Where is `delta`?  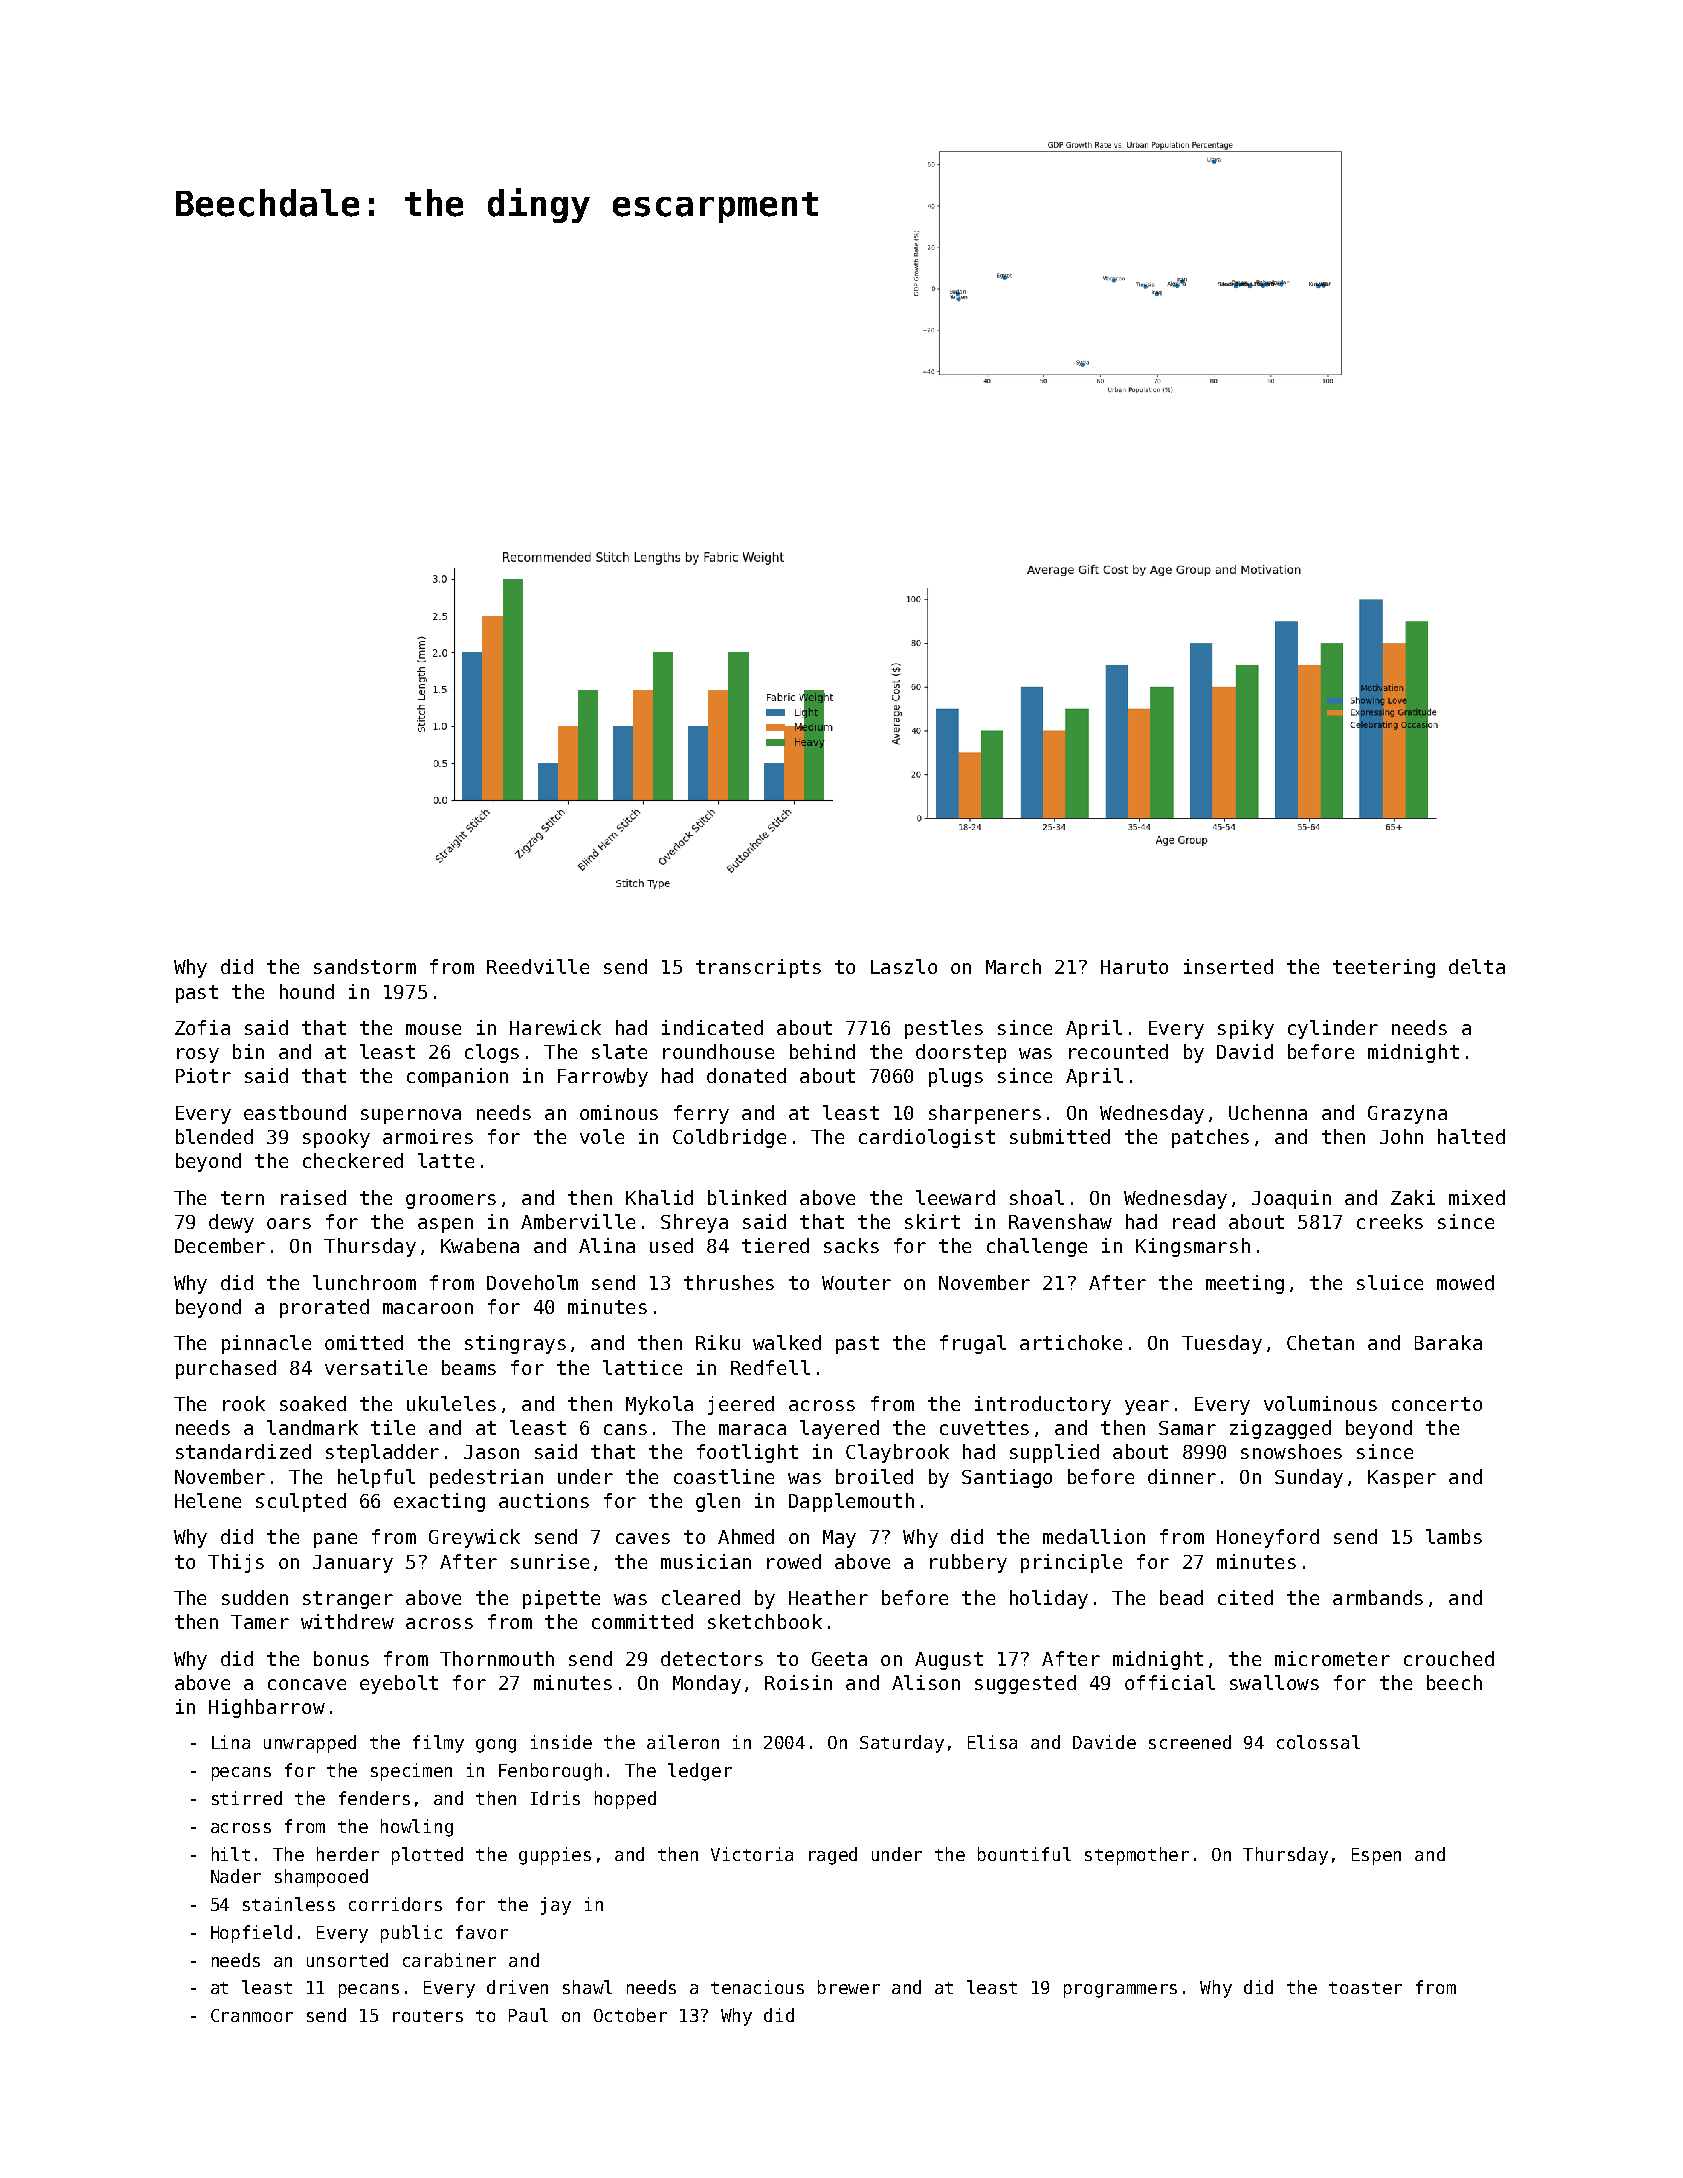 delta is located at coordinates (1477, 966).
